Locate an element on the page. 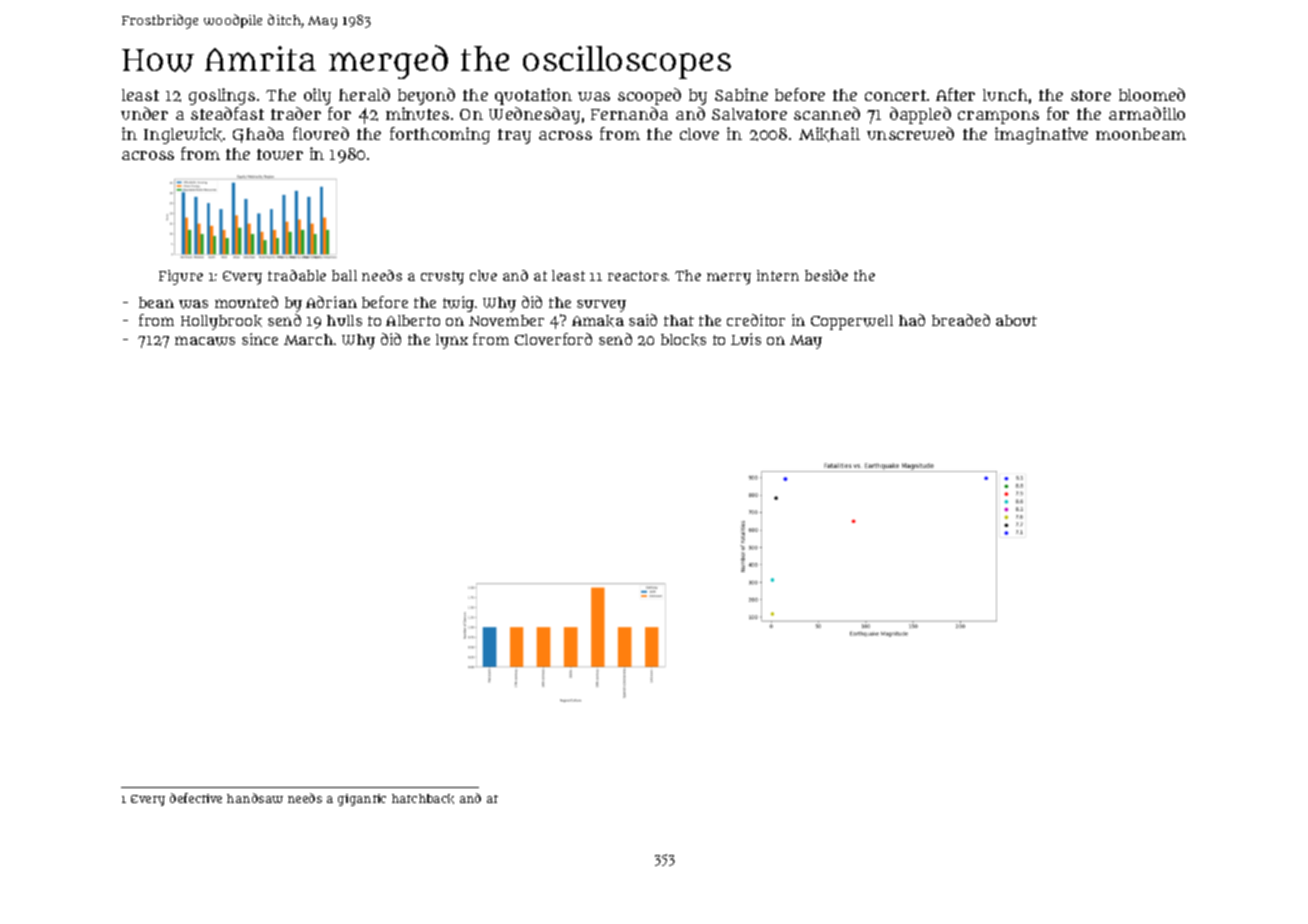 The height and width of the image is (924, 1308). tray is located at coordinates (514, 136).
